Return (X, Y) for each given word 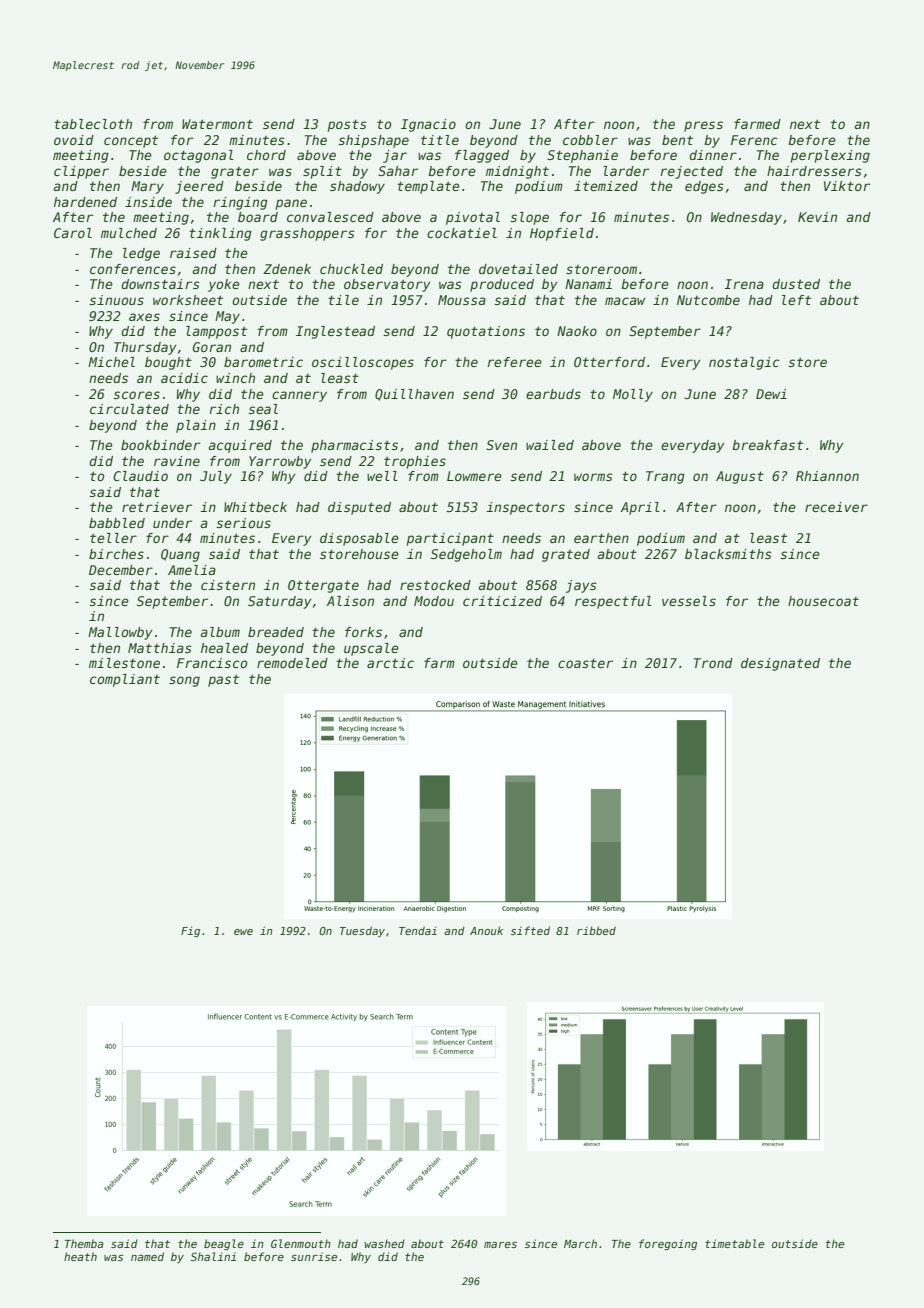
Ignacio (428, 125)
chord (266, 155)
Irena (744, 284)
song (184, 681)
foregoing (668, 1245)
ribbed (596, 930)
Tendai (418, 930)
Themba (84, 1243)
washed (385, 1243)
